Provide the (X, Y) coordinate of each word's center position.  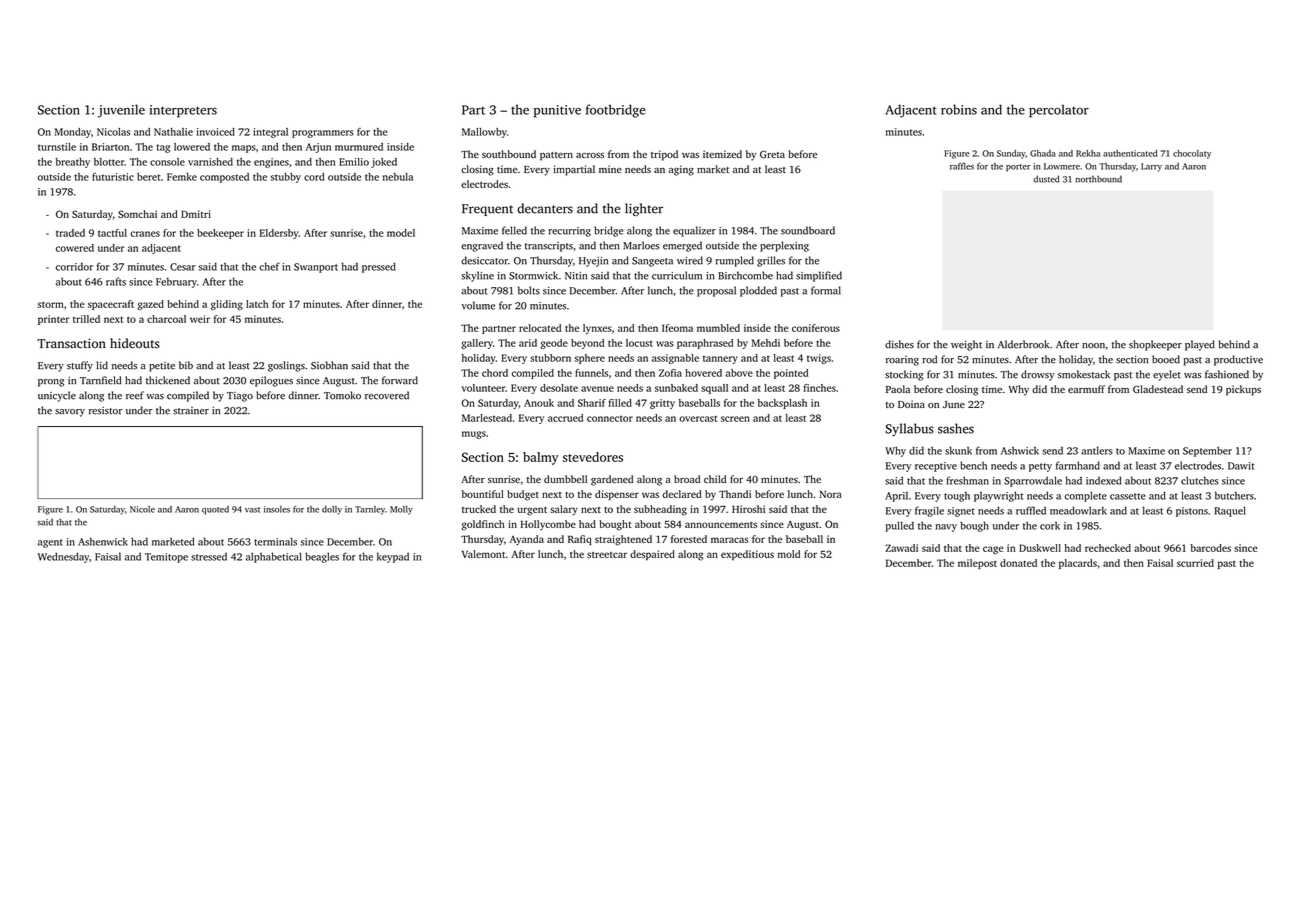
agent (50, 543)
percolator (1059, 111)
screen (735, 419)
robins (959, 109)
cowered (75, 248)
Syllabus (909, 430)
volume (478, 305)
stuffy (80, 366)
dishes (899, 344)
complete (1086, 496)
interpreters (183, 111)
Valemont (483, 554)
